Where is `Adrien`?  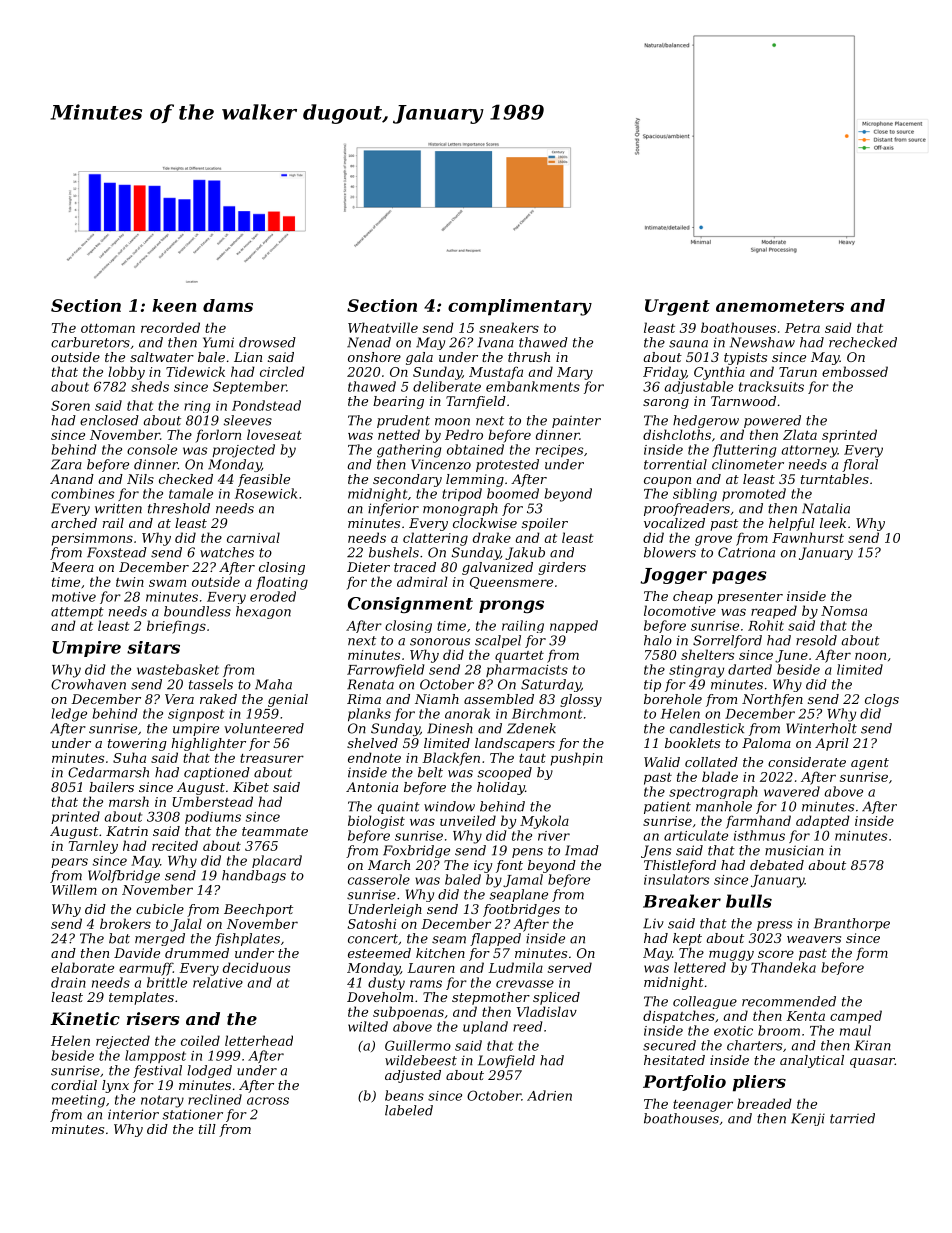 Adrien is located at coordinates (549, 1095).
